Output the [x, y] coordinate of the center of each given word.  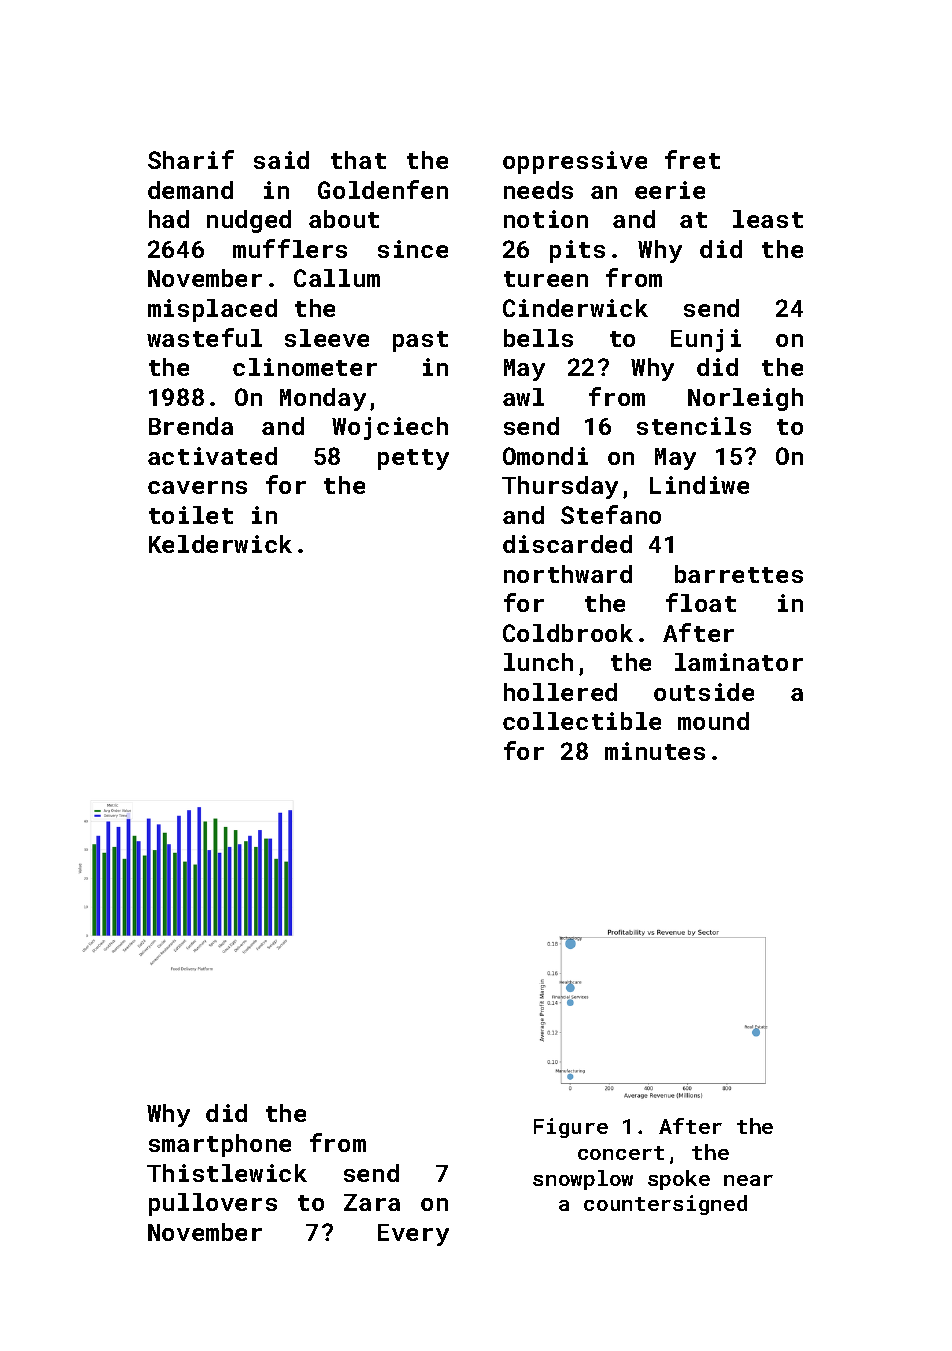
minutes [655, 751]
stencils [694, 426]
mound [713, 721]
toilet [191, 515]
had [169, 219]
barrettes [739, 574]
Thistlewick [227, 1173]
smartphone [220, 1145]
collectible [582, 721]
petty [413, 459]
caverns [197, 487]
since [413, 249]
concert [621, 1153]
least [768, 219]
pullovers [213, 1204]
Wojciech [390, 428]
